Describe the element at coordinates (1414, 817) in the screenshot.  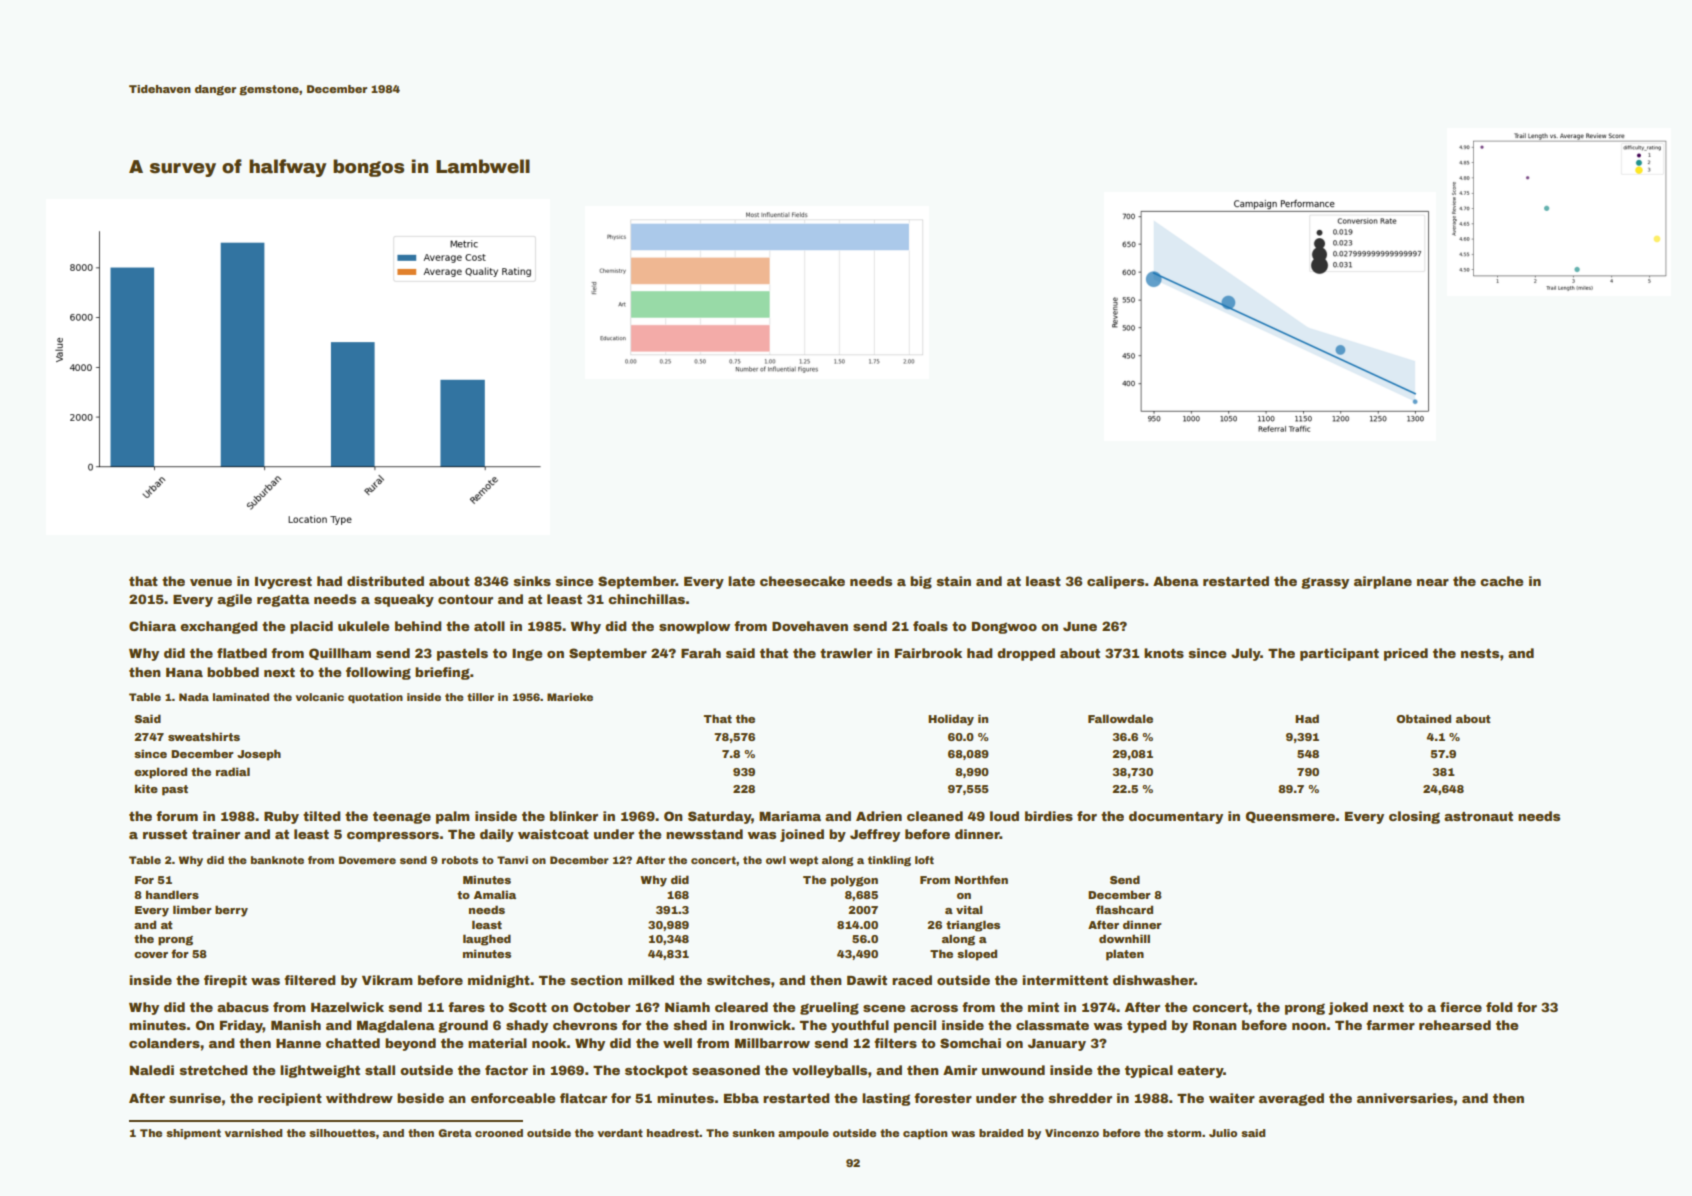
I see `closing` at that location.
